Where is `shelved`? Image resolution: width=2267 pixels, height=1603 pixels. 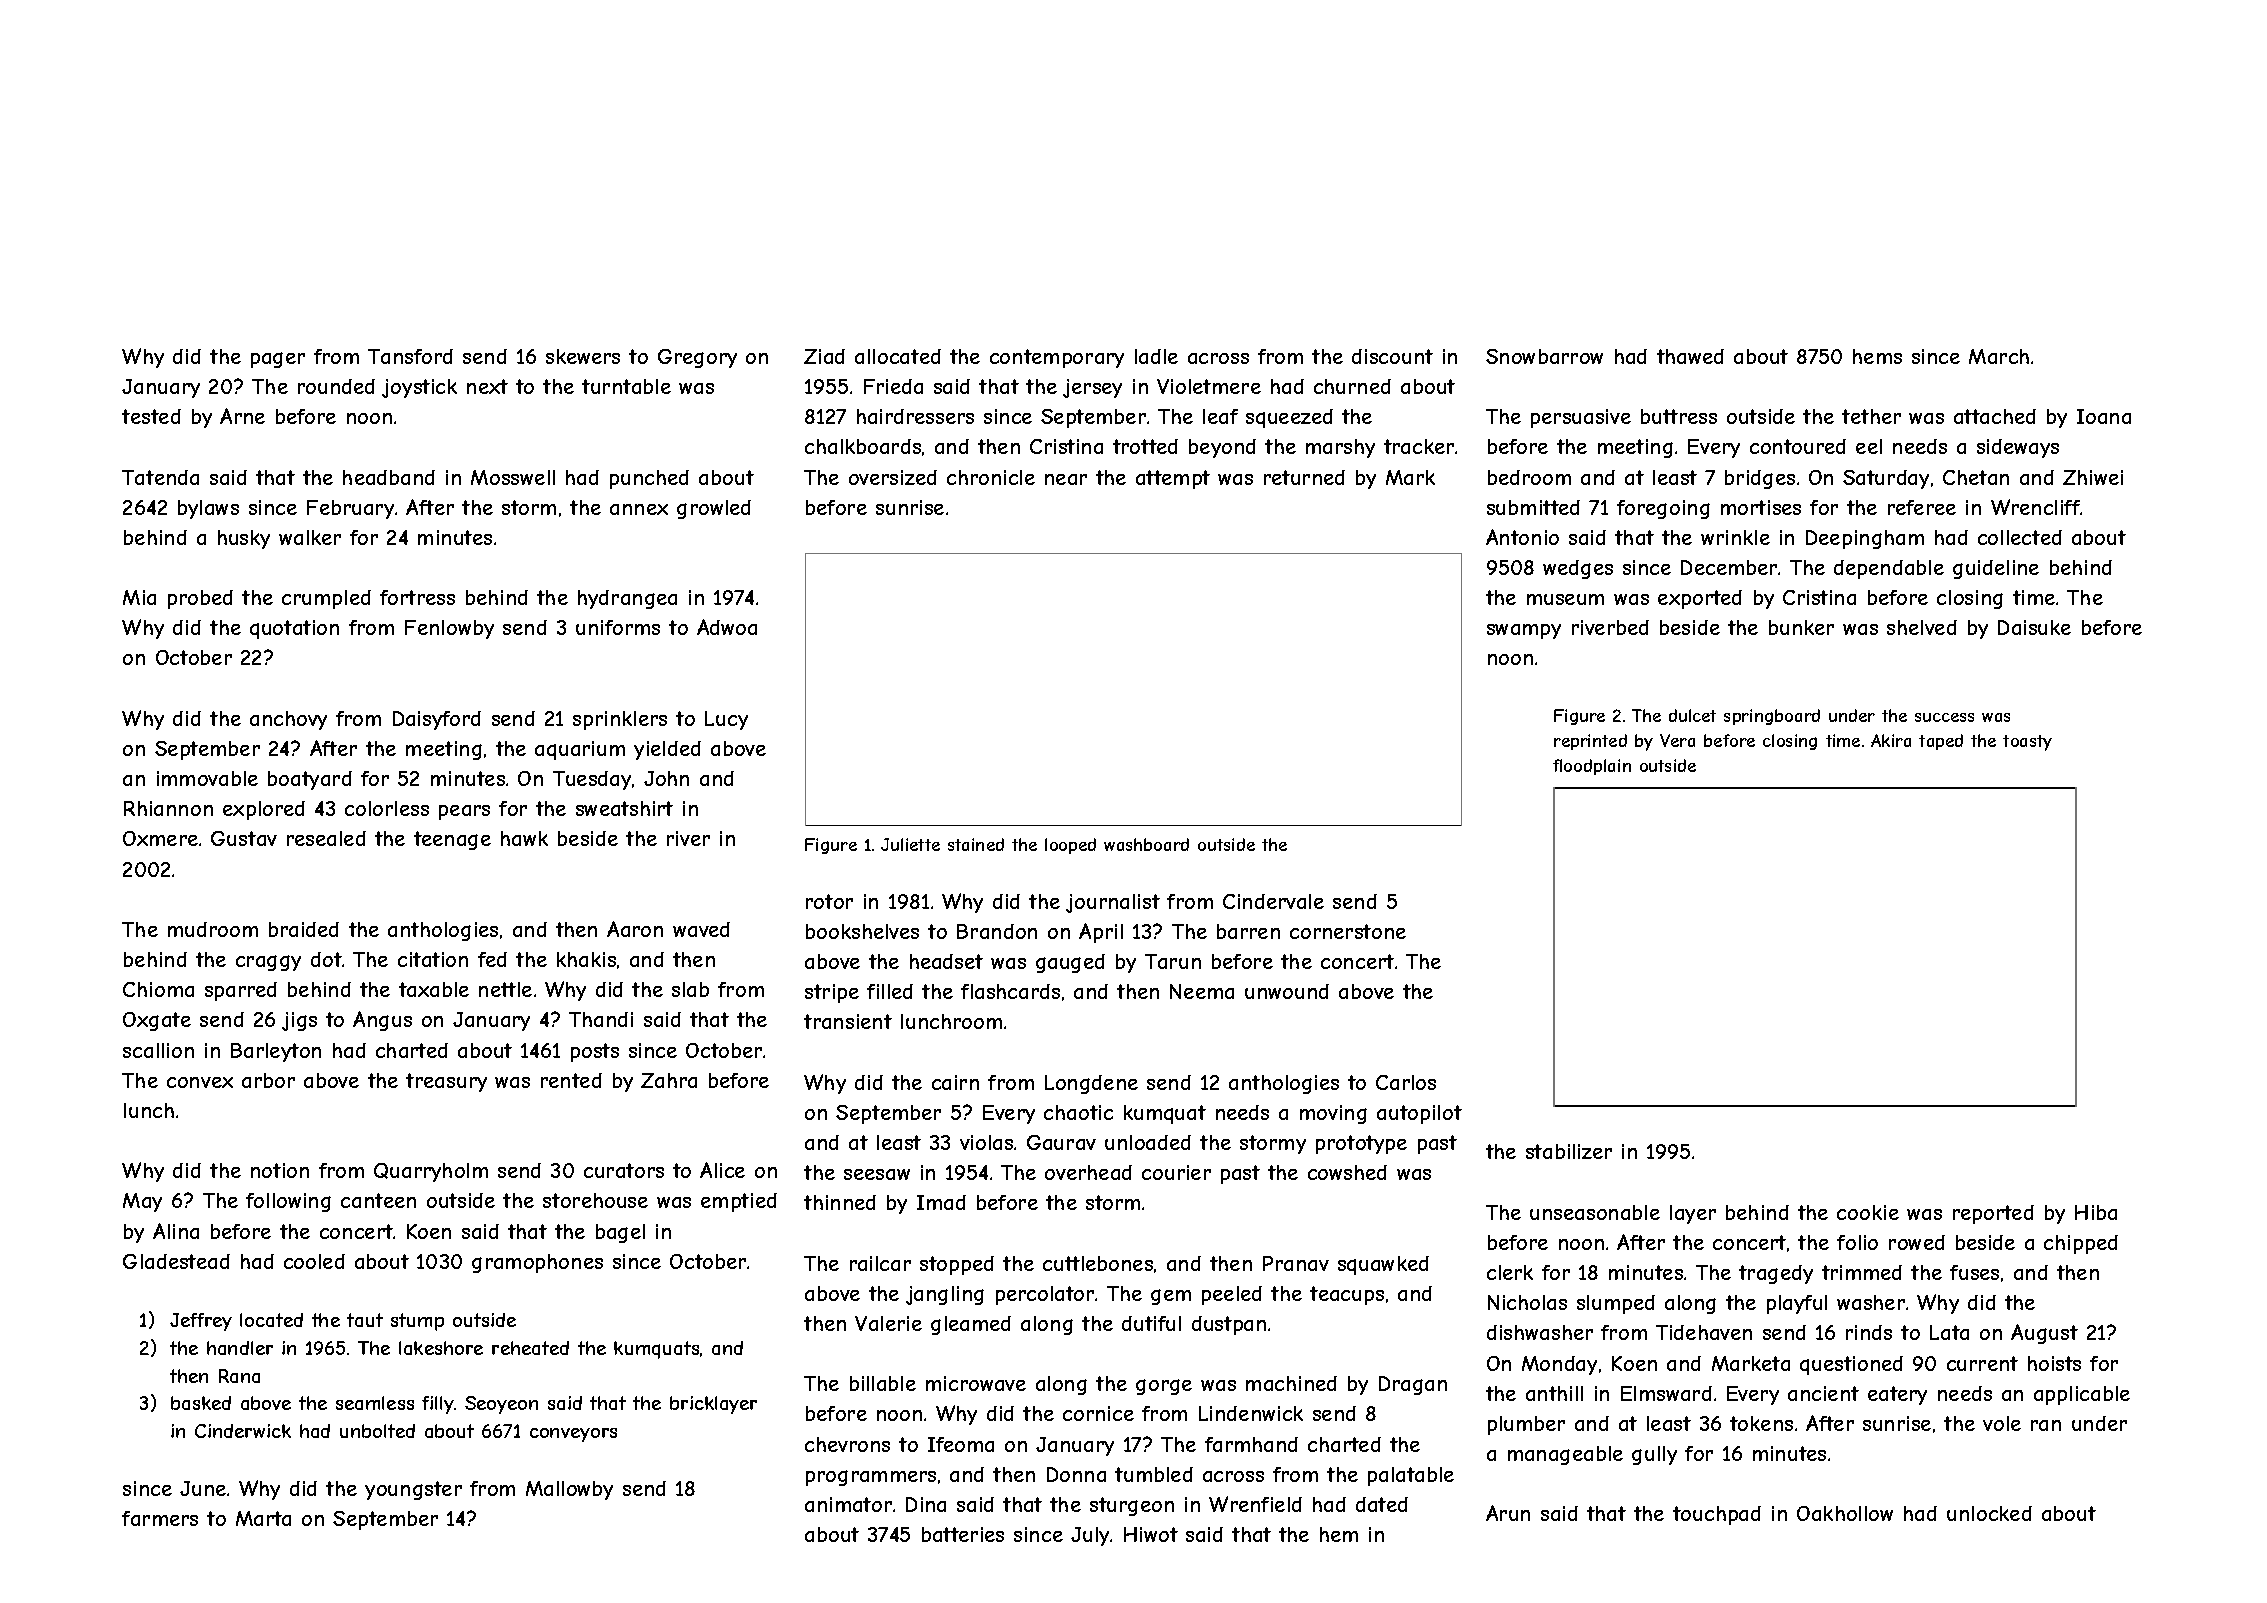 shelved is located at coordinates (1922, 627).
